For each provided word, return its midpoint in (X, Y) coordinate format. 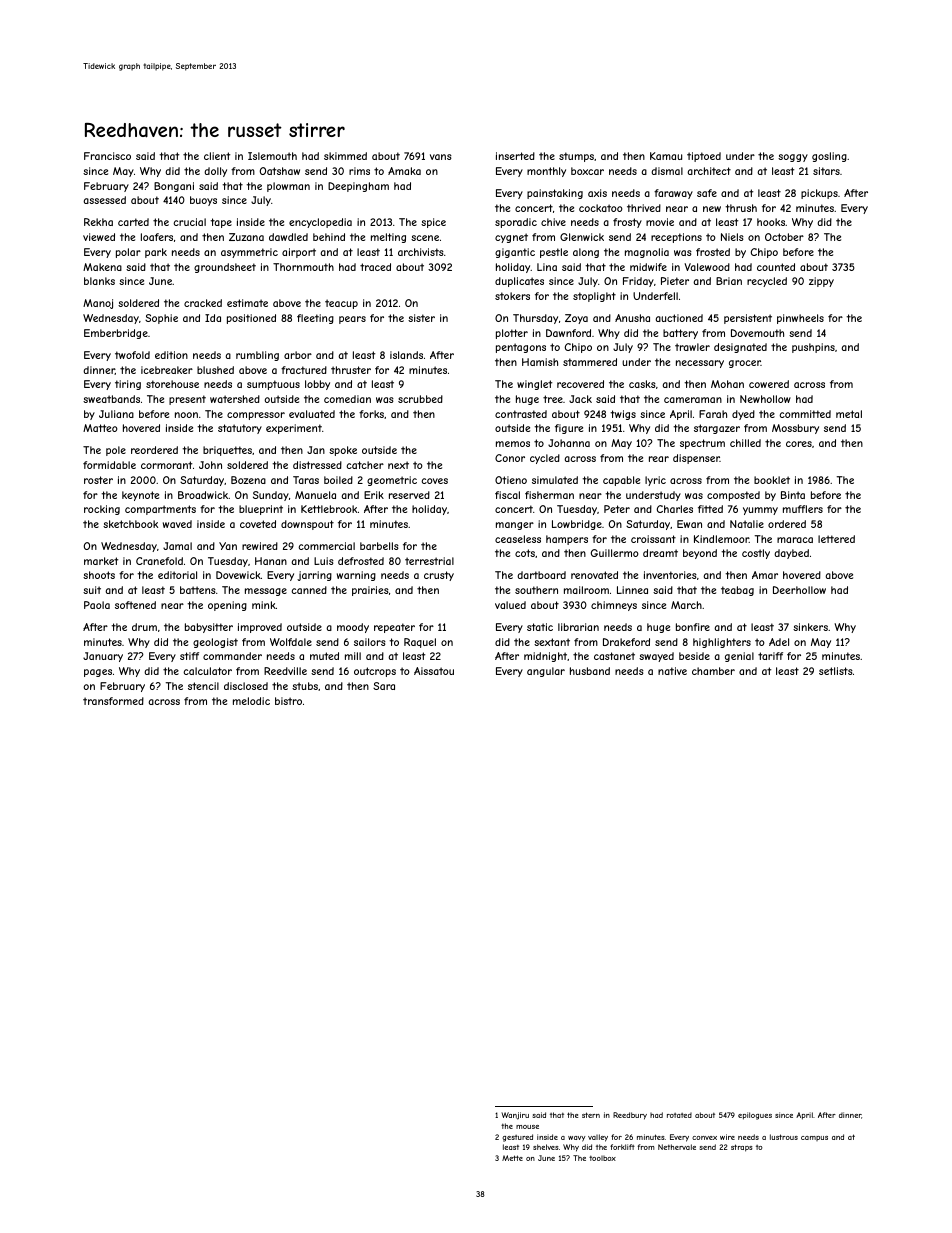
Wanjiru (515, 1116)
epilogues (755, 1116)
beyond (700, 554)
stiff (189, 656)
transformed (113, 701)
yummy (760, 511)
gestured (517, 1138)
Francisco (107, 156)
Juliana (116, 414)
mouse (527, 1127)
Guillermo (615, 553)
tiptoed (704, 157)
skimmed (345, 156)
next (398, 465)
